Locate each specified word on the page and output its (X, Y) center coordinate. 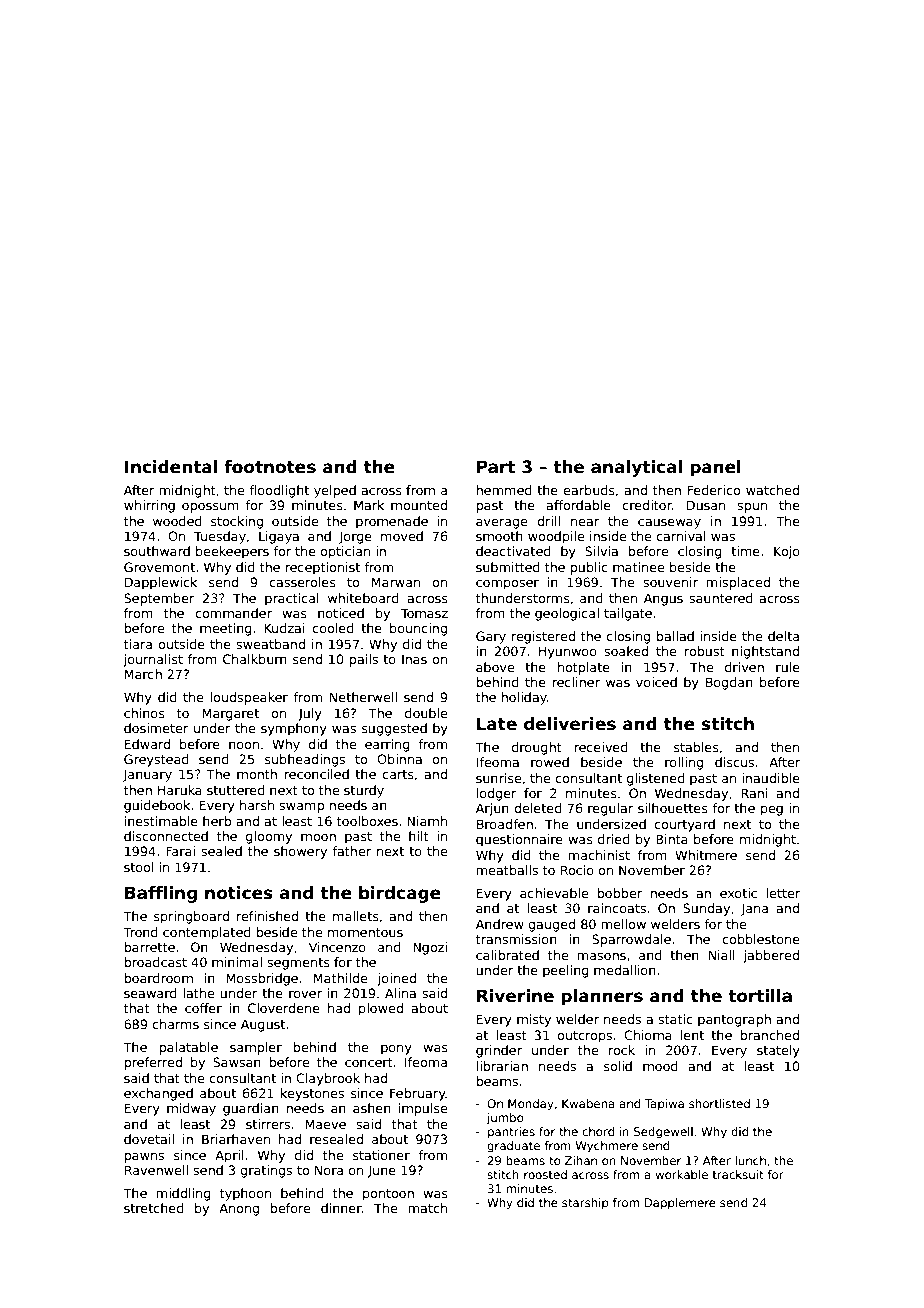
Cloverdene (284, 1008)
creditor (647, 505)
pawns (144, 1158)
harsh (257, 805)
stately (778, 1051)
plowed (381, 1009)
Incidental (171, 467)
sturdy (364, 791)
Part (496, 467)
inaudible (771, 778)
